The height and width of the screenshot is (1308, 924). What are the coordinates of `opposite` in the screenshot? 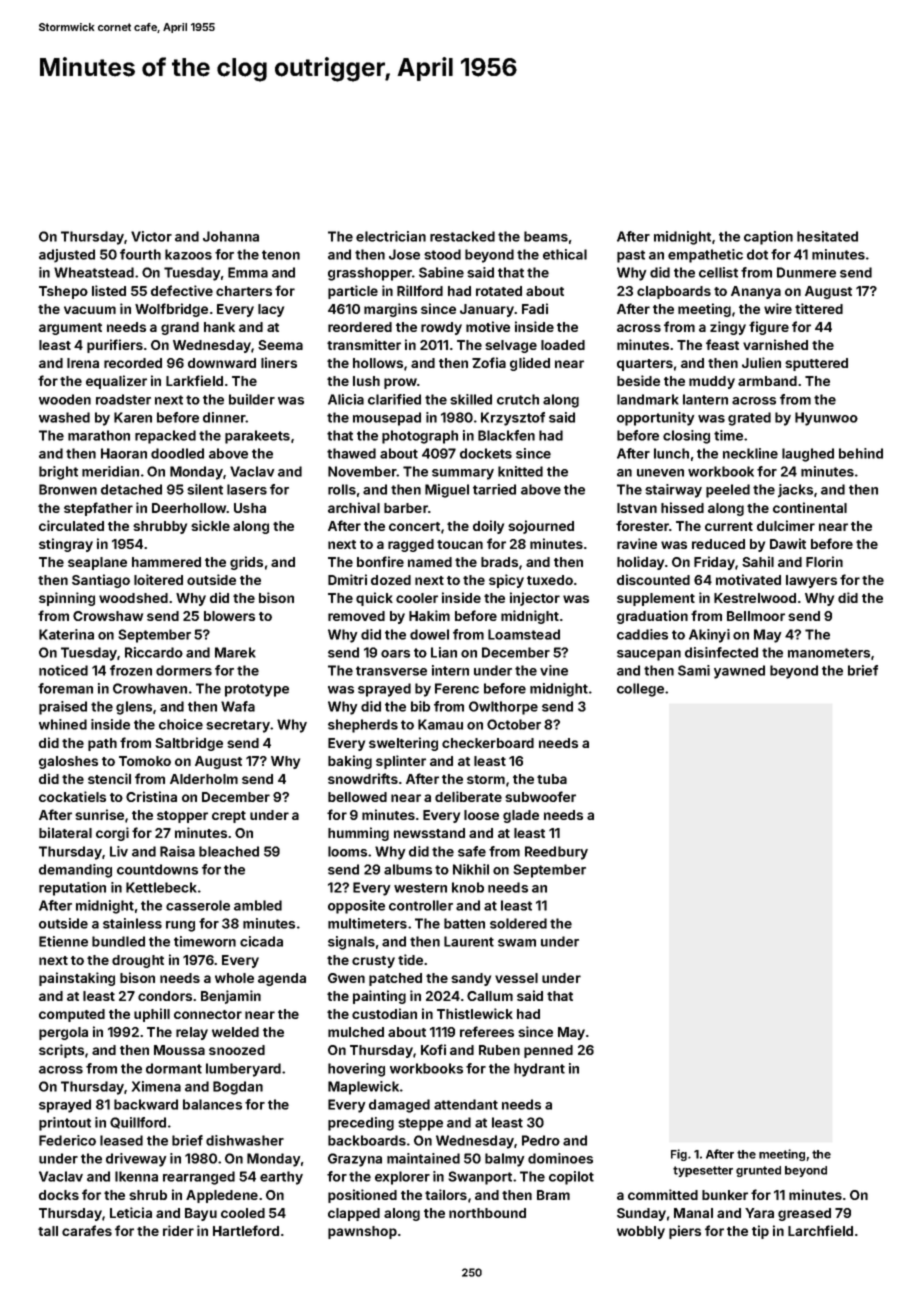 It's located at (356, 907).
